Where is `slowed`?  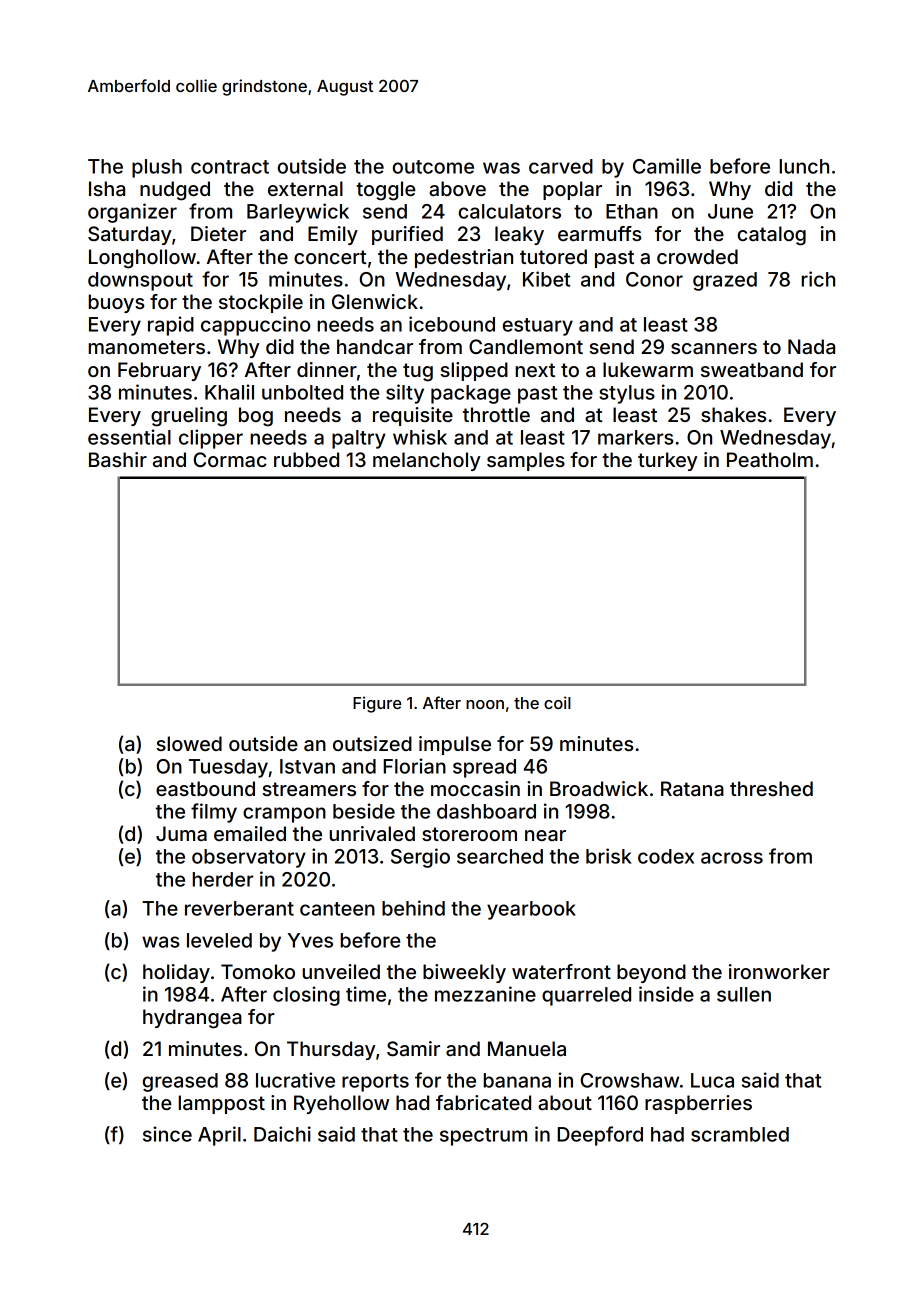 slowed is located at coordinates (189, 743).
